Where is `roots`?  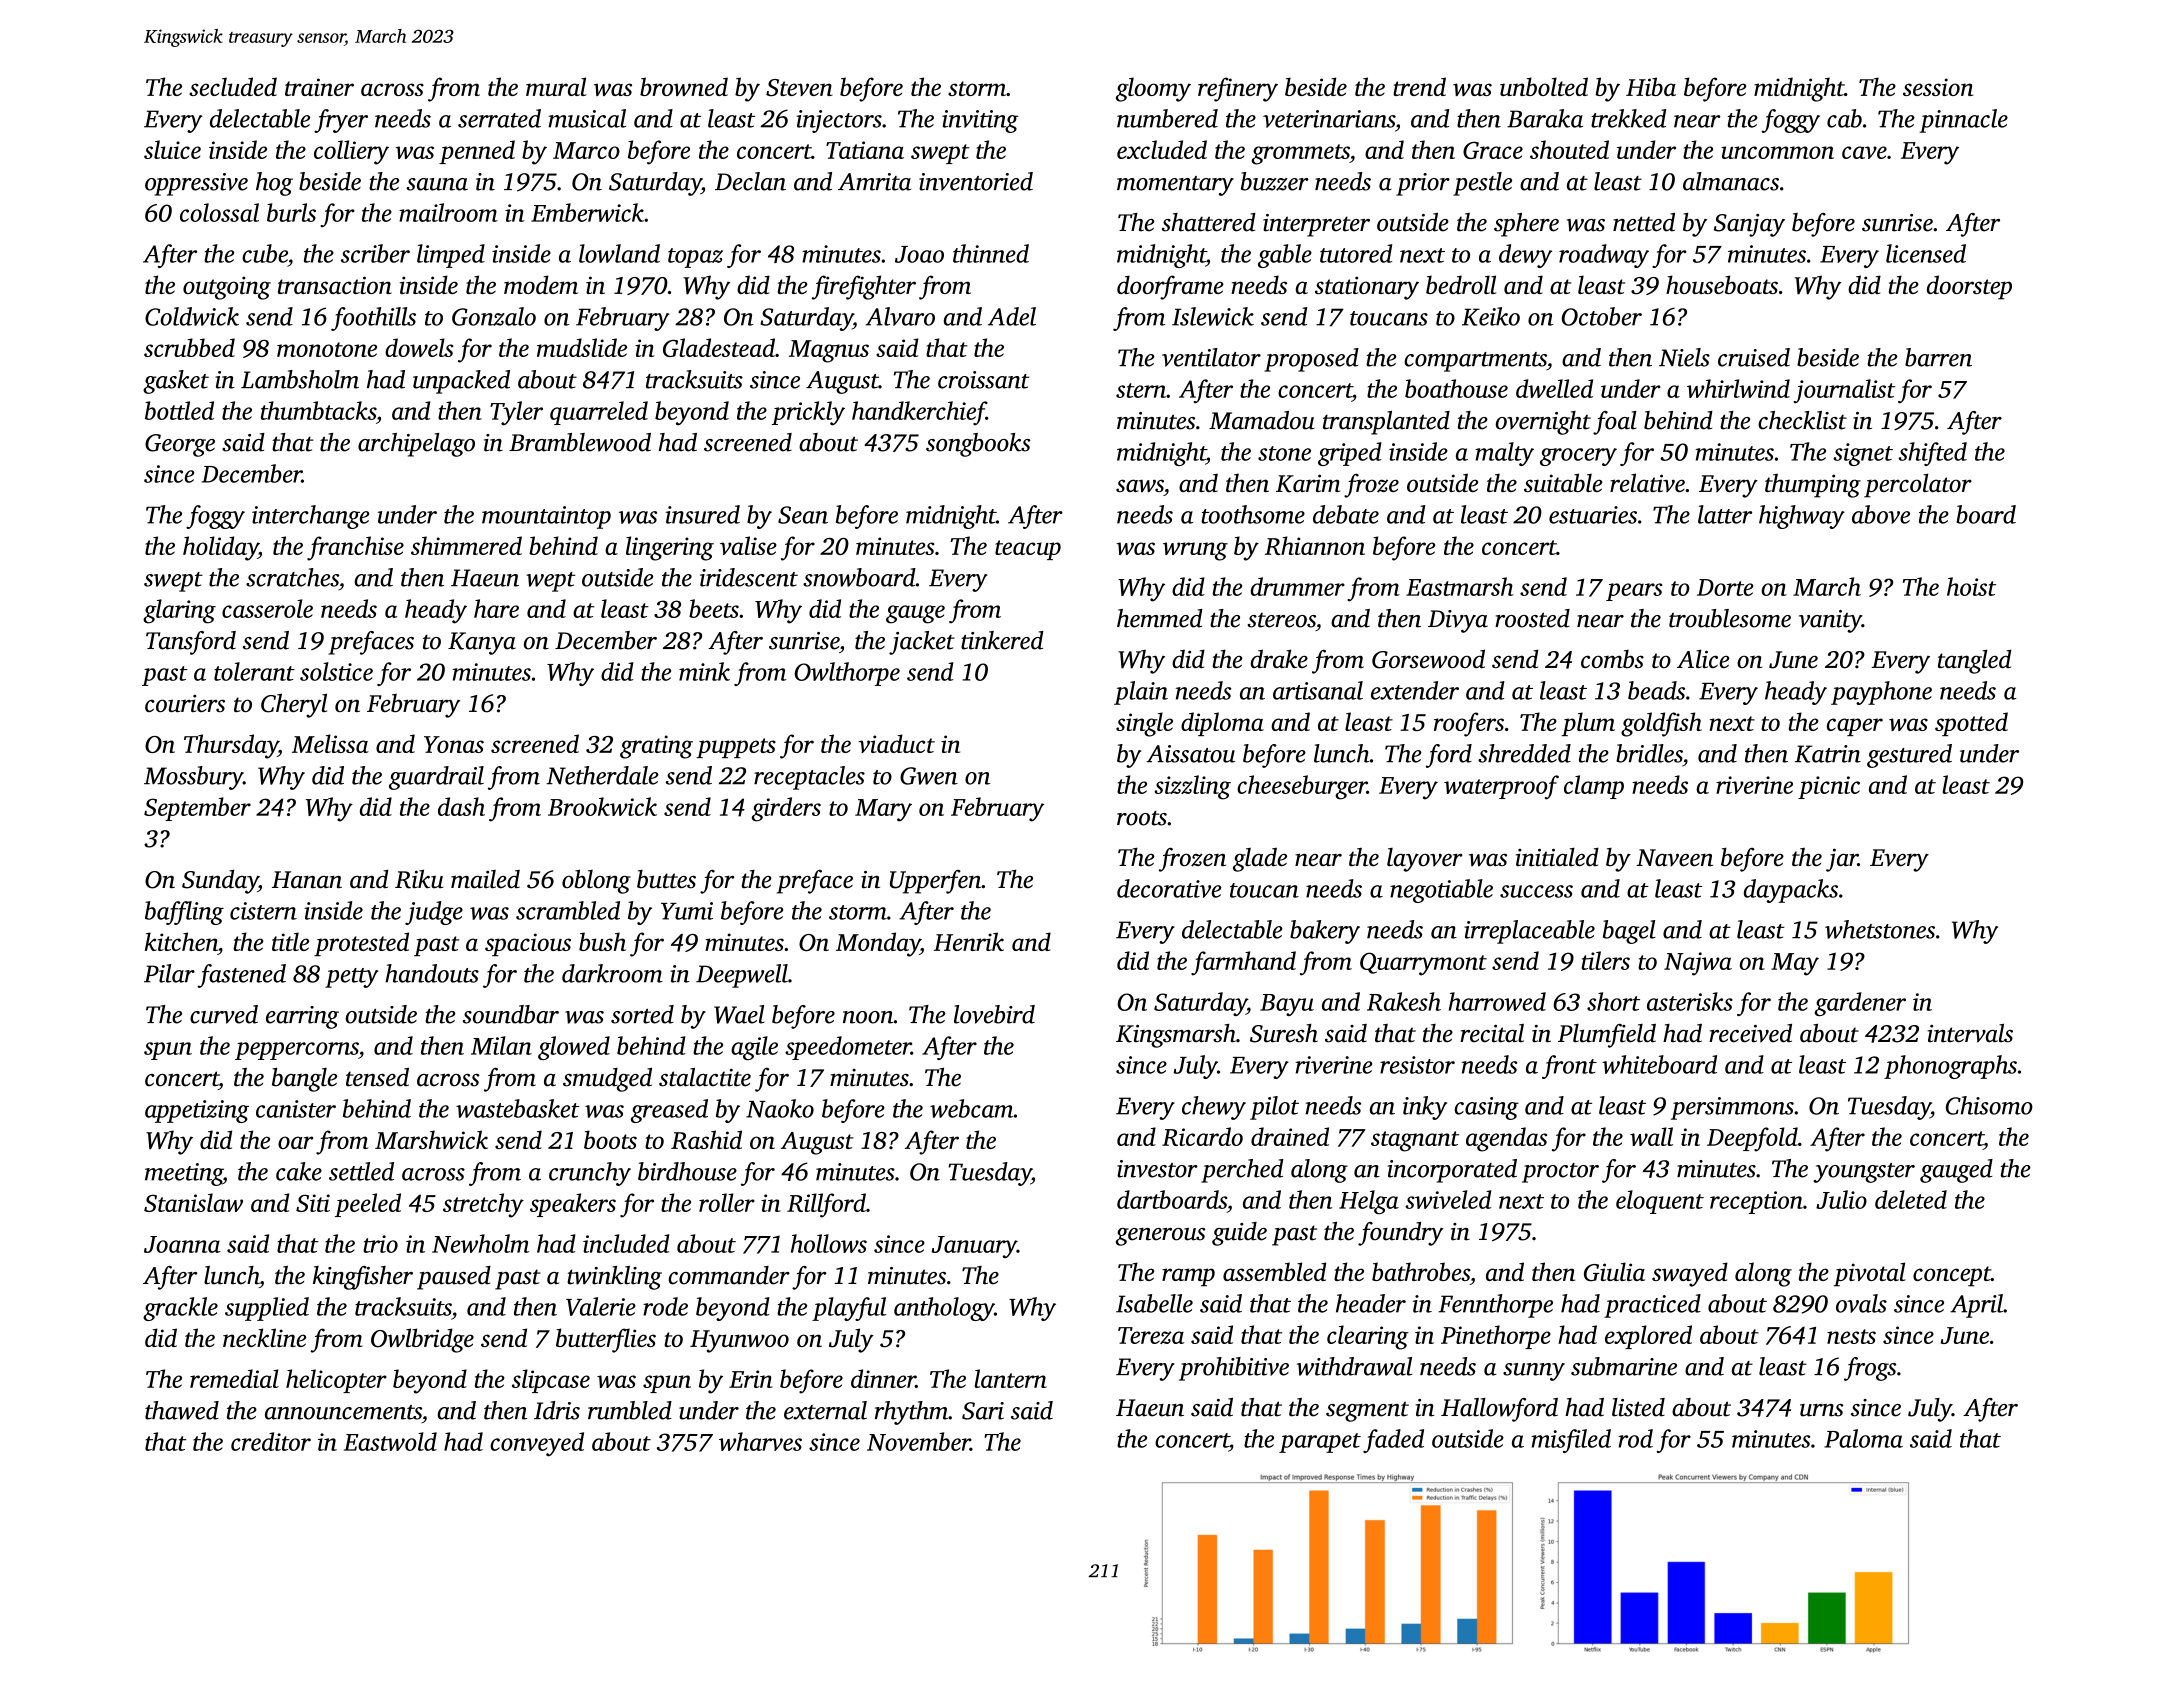
roots is located at coordinates (1142, 818).
